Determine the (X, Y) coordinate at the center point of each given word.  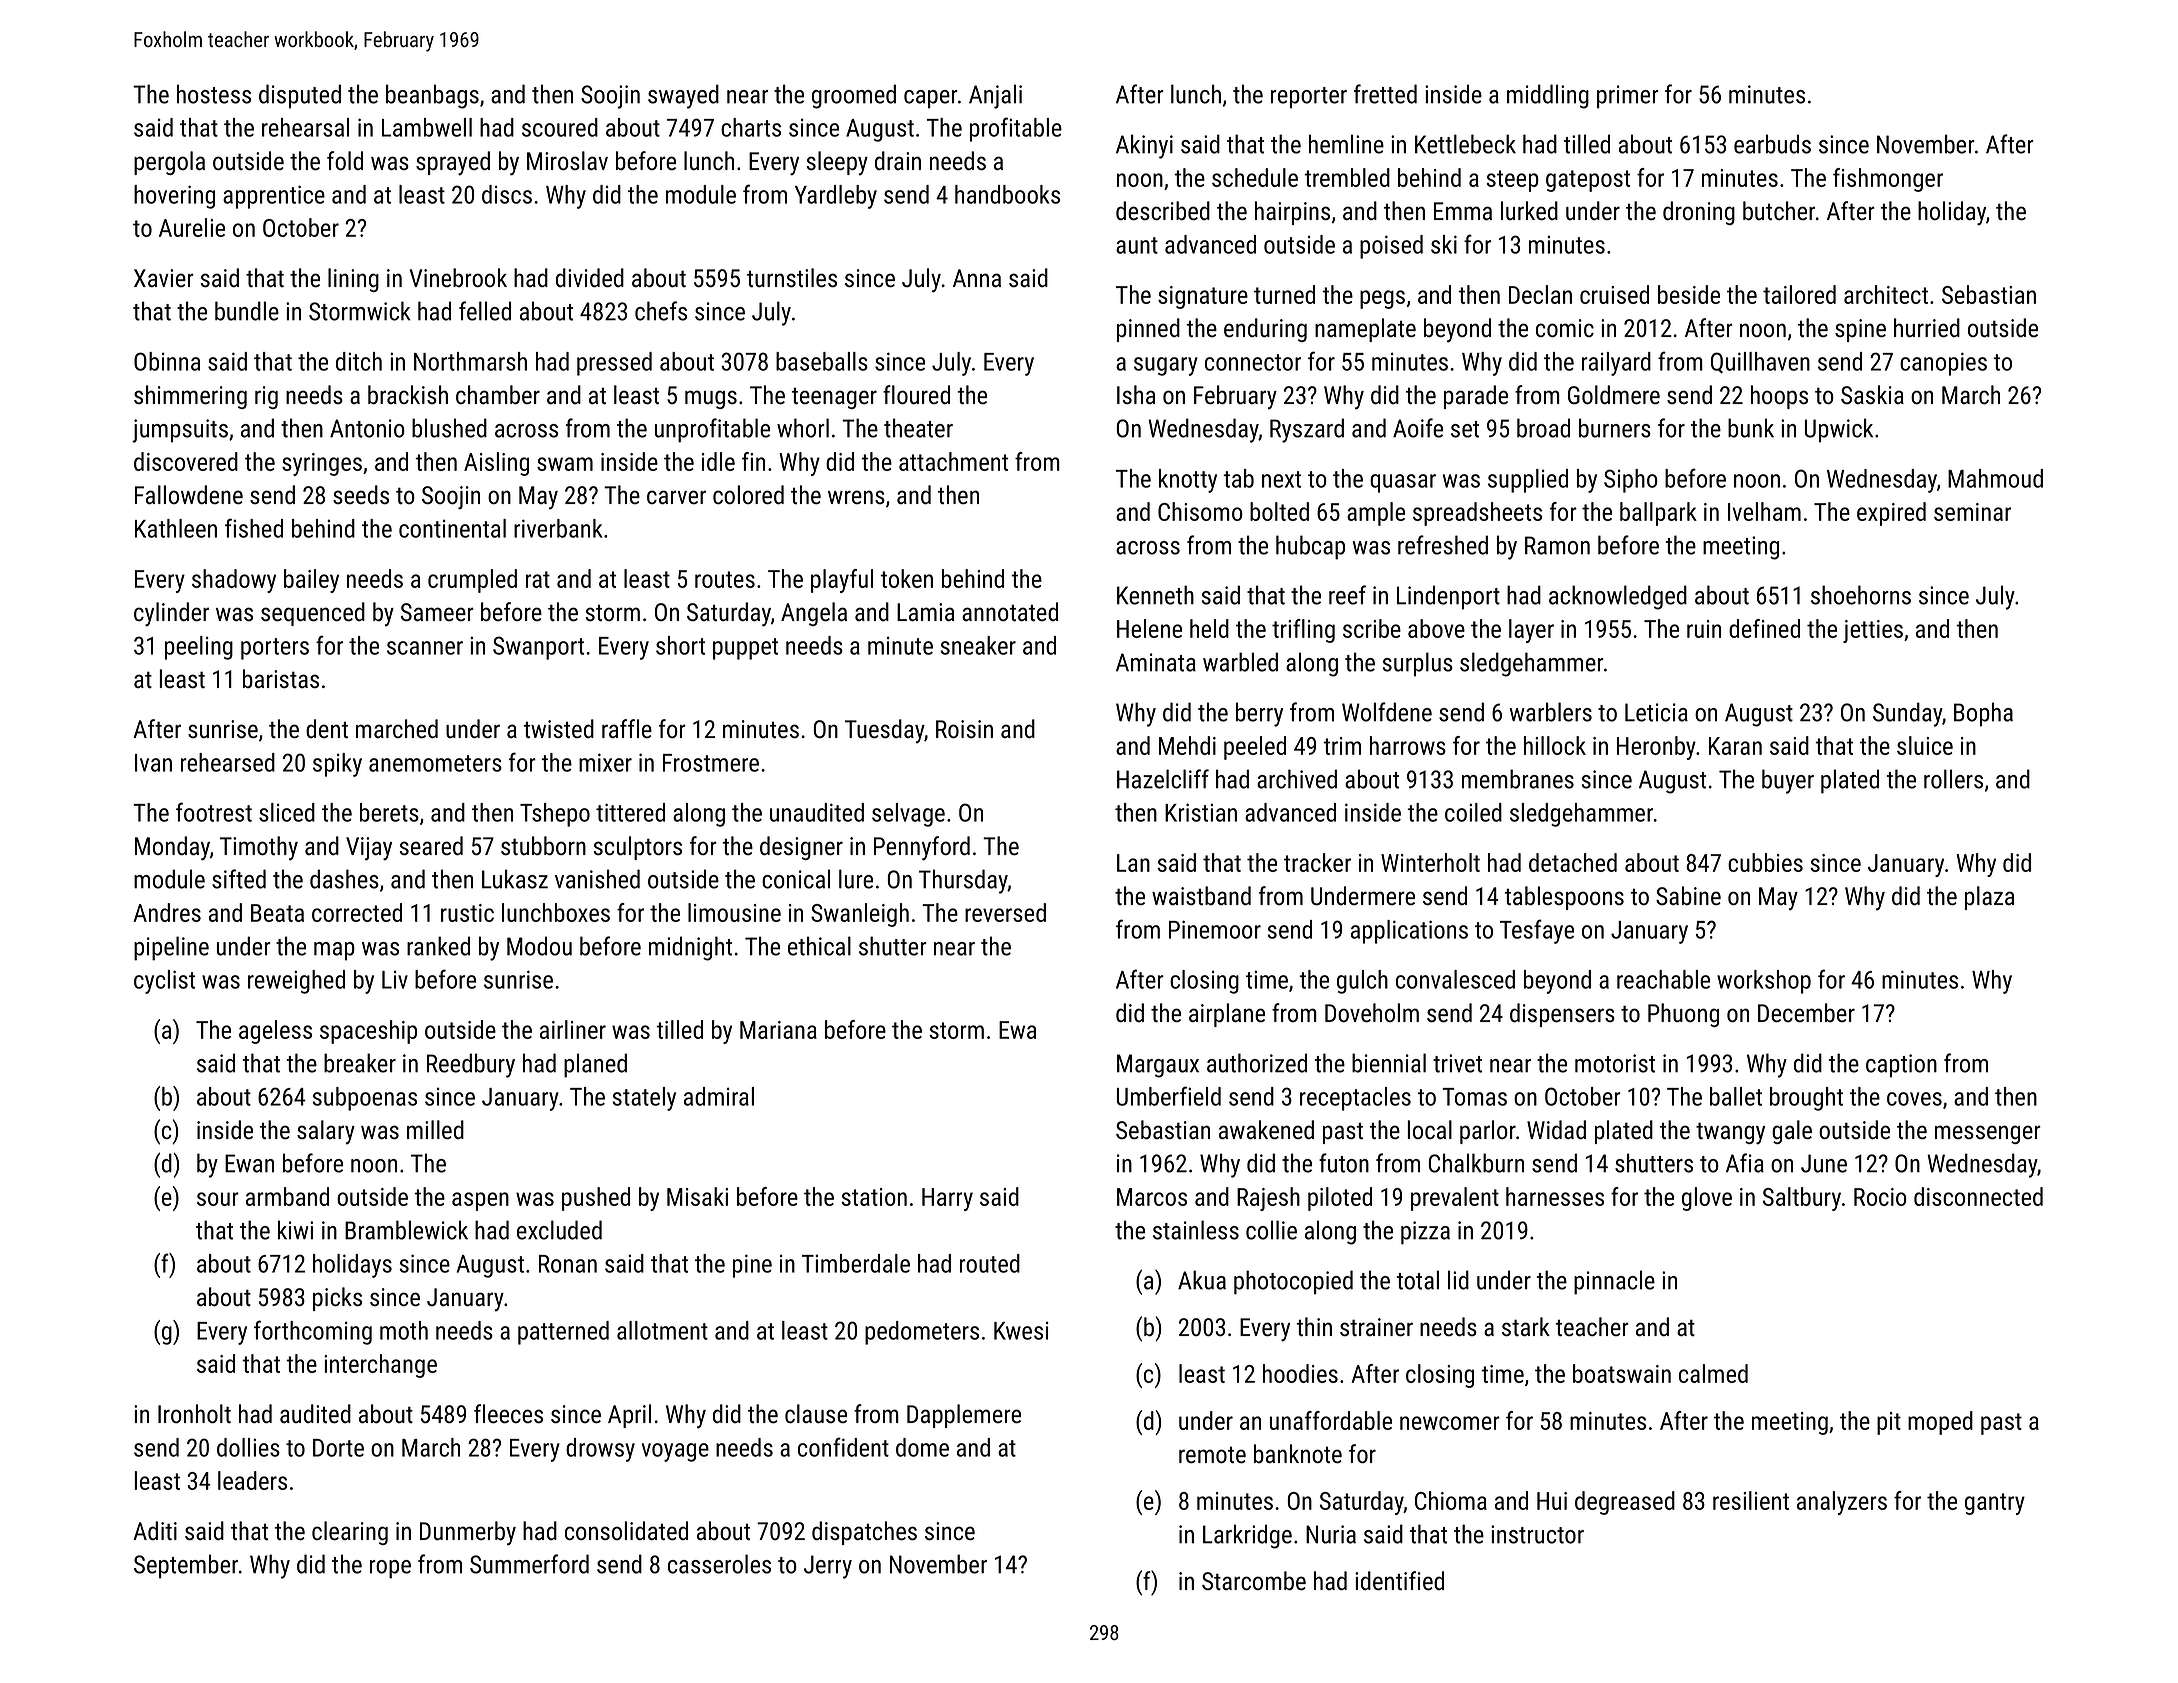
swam (565, 464)
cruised (1614, 294)
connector (1253, 362)
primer (1628, 97)
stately (644, 1099)
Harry (947, 1199)
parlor (1488, 1132)
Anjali (995, 96)
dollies (248, 1447)
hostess (214, 94)
